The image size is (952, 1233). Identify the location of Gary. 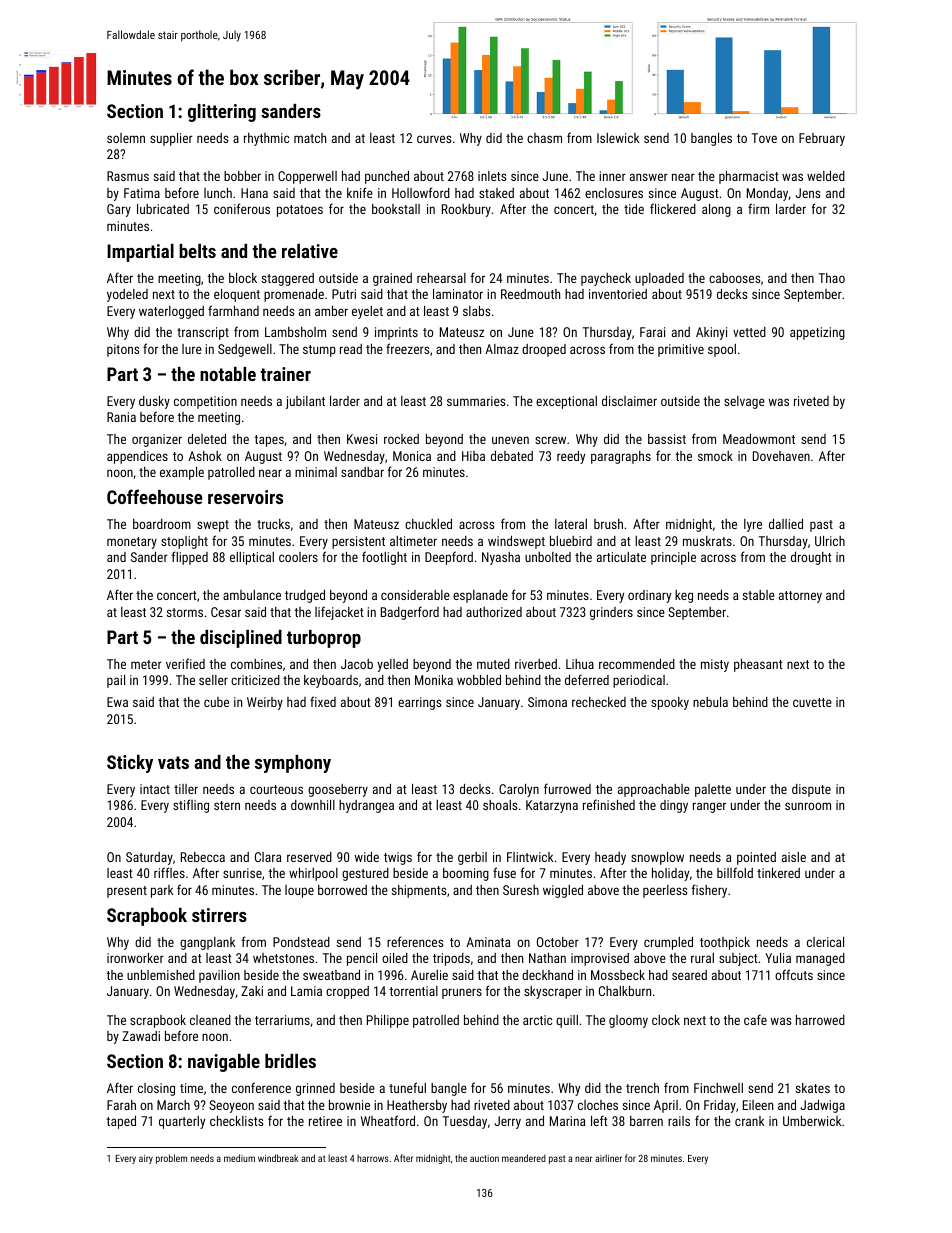
(119, 210).
